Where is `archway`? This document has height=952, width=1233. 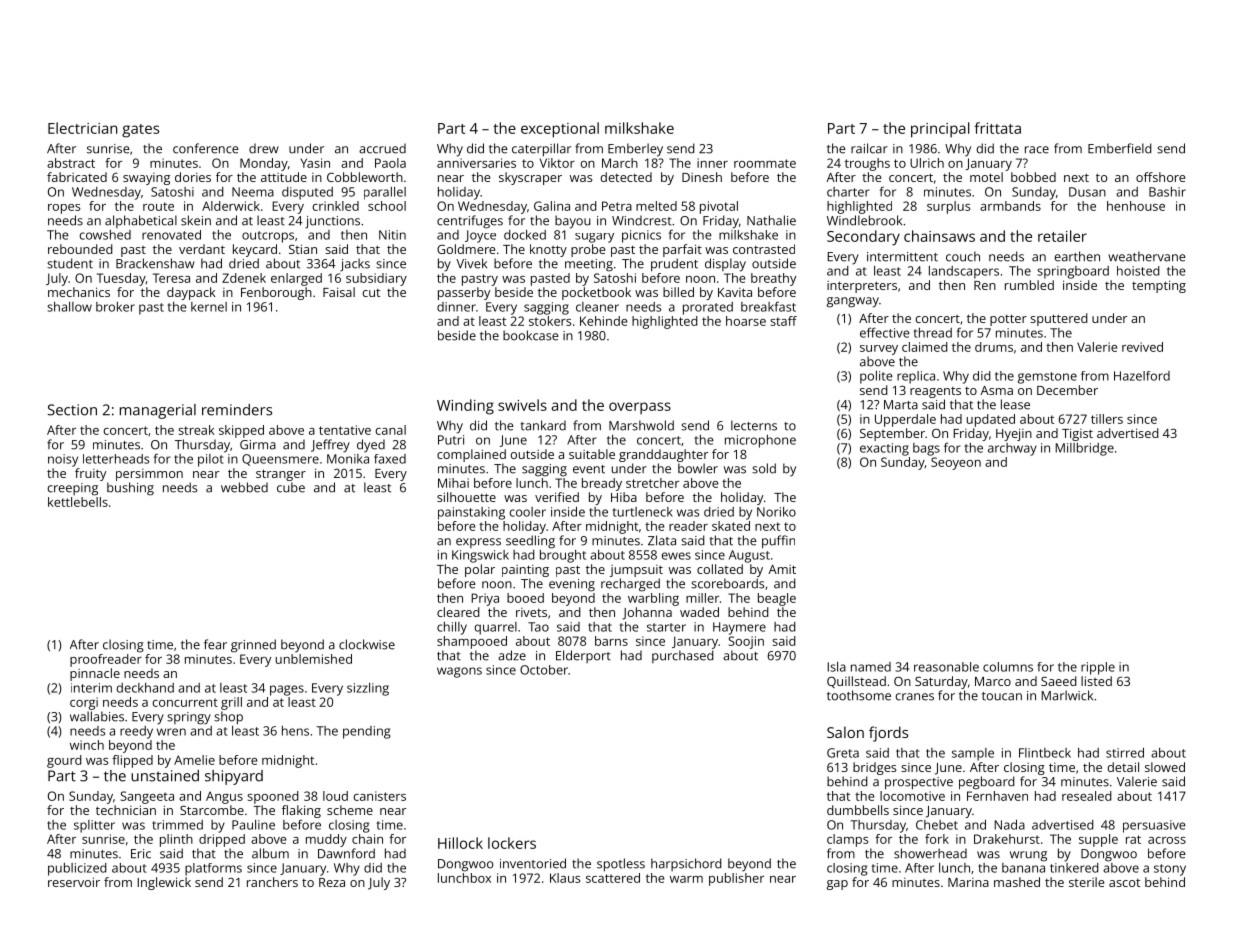
archway is located at coordinates (1012, 449).
